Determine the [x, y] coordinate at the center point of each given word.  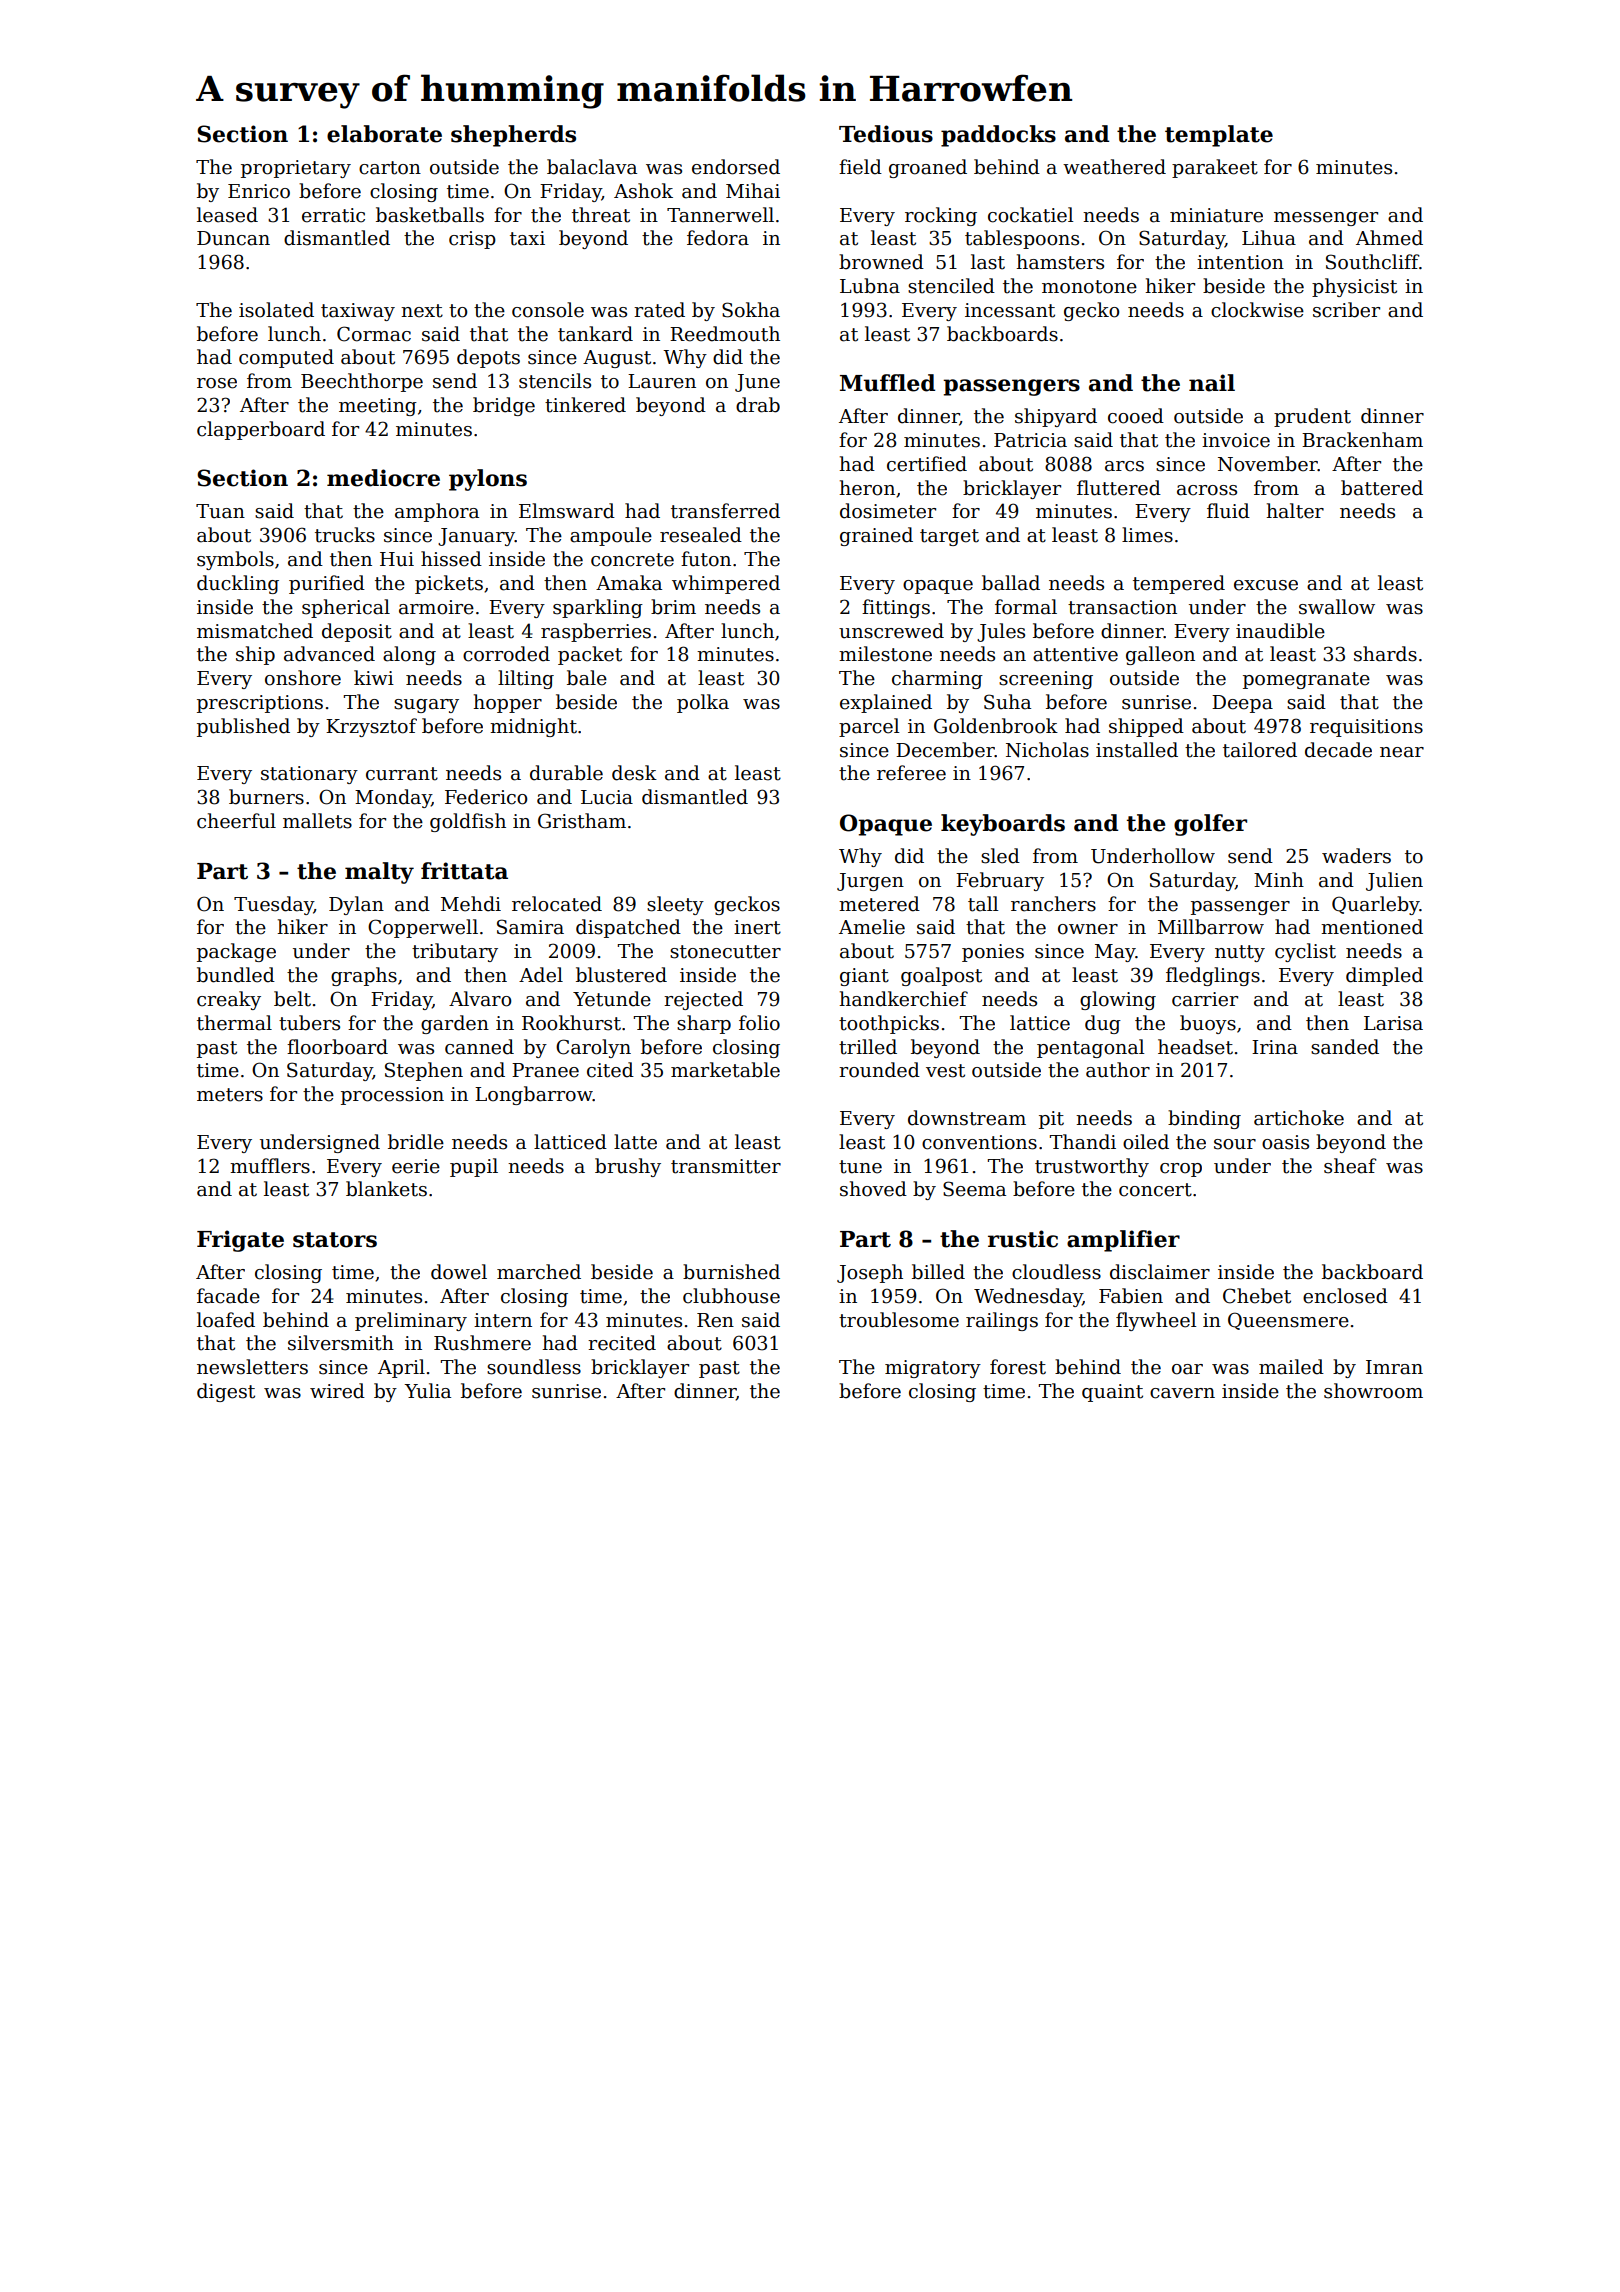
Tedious [886, 134]
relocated [557, 904]
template [1219, 136]
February [1000, 881]
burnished [731, 1272]
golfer [1210, 825]
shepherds [513, 136]
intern [503, 1320]
